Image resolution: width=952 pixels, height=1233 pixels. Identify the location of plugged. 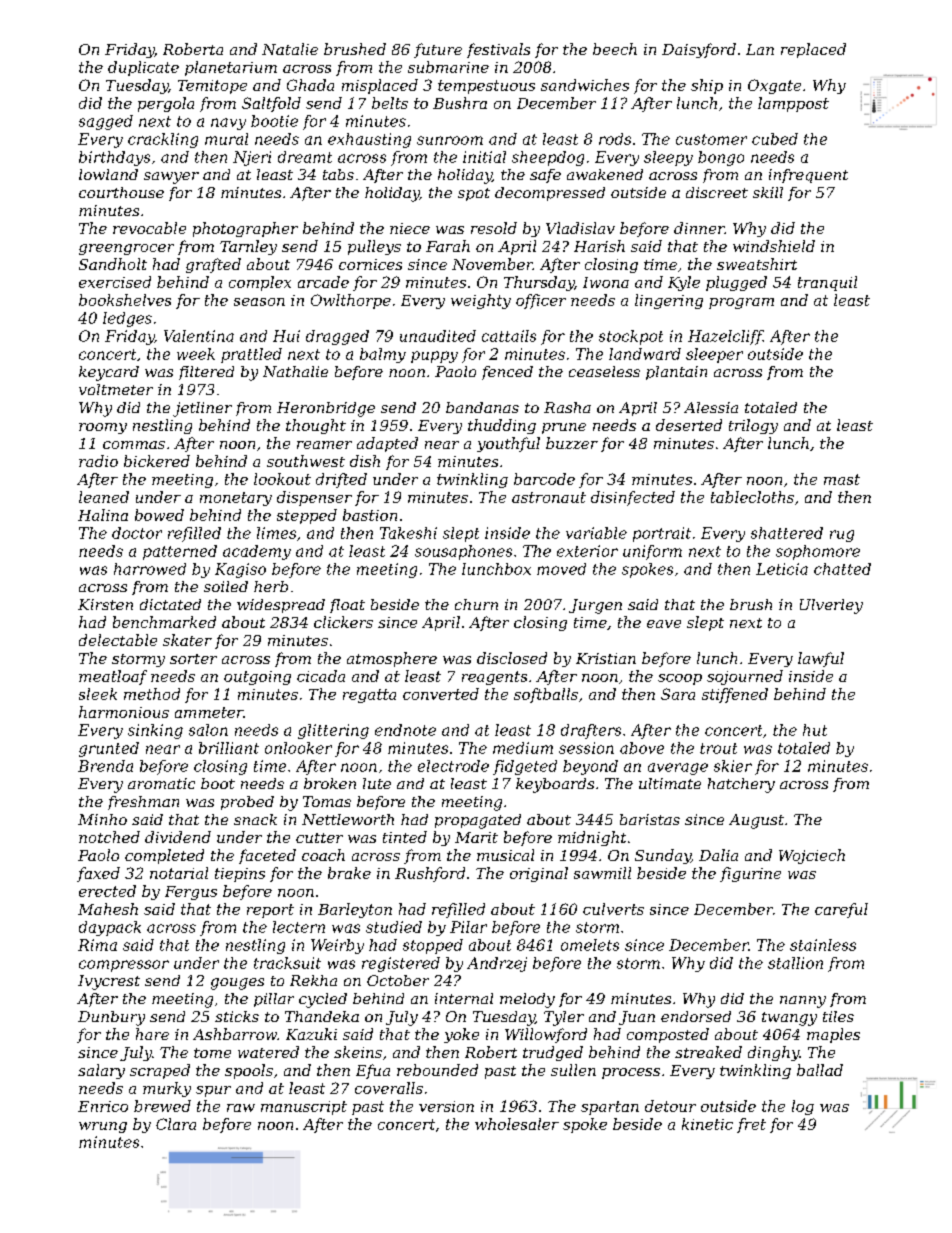
(736, 283).
